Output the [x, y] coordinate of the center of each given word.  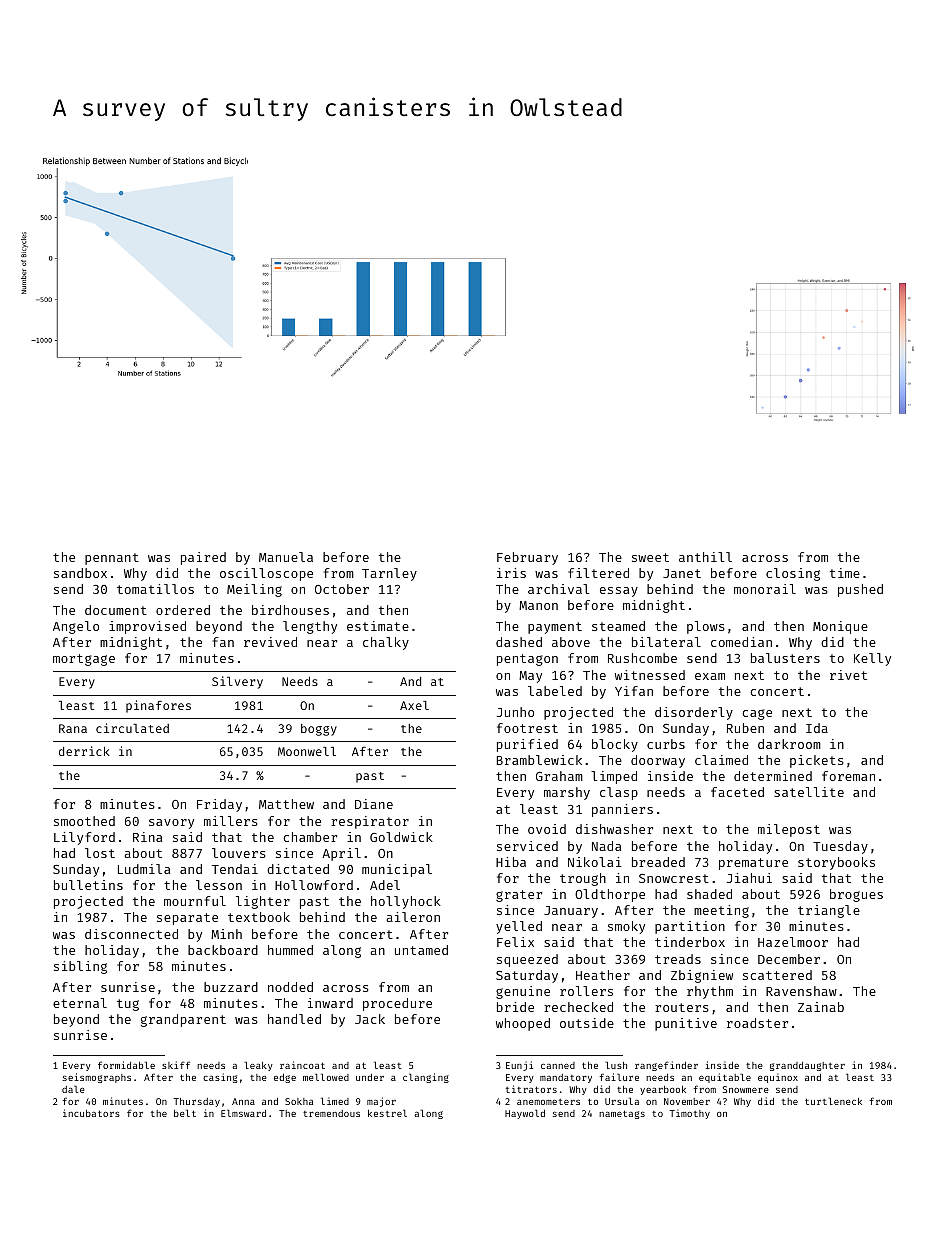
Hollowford [314, 885]
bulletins [88, 885]
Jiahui [749, 878]
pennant [112, 559]
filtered [598, 573]
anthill [705, 557]
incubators [91, 1113]
